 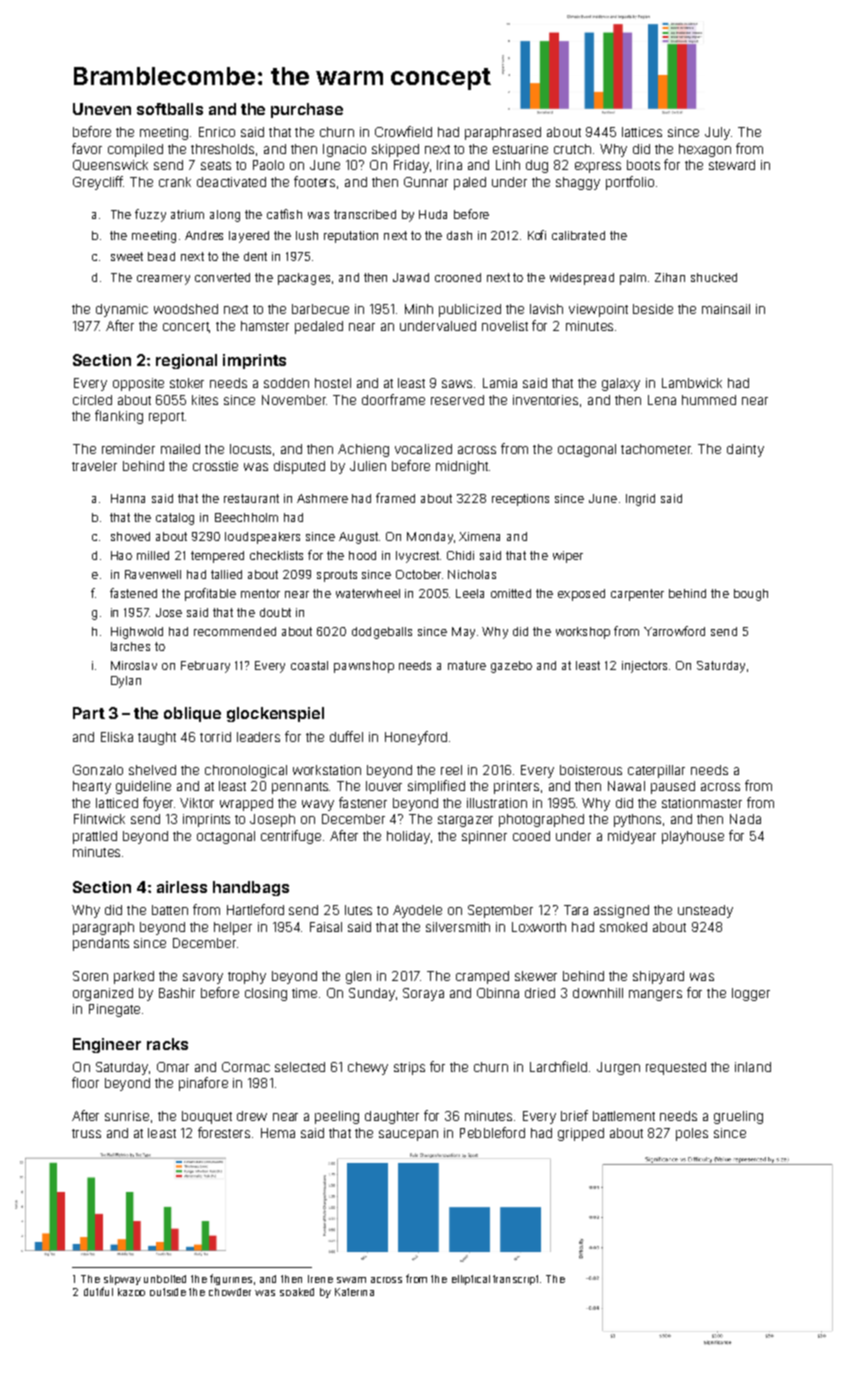 What do you see at coordinates (103, 928) in the document?
I see `paragraph` at bounding box center [103, 928].
